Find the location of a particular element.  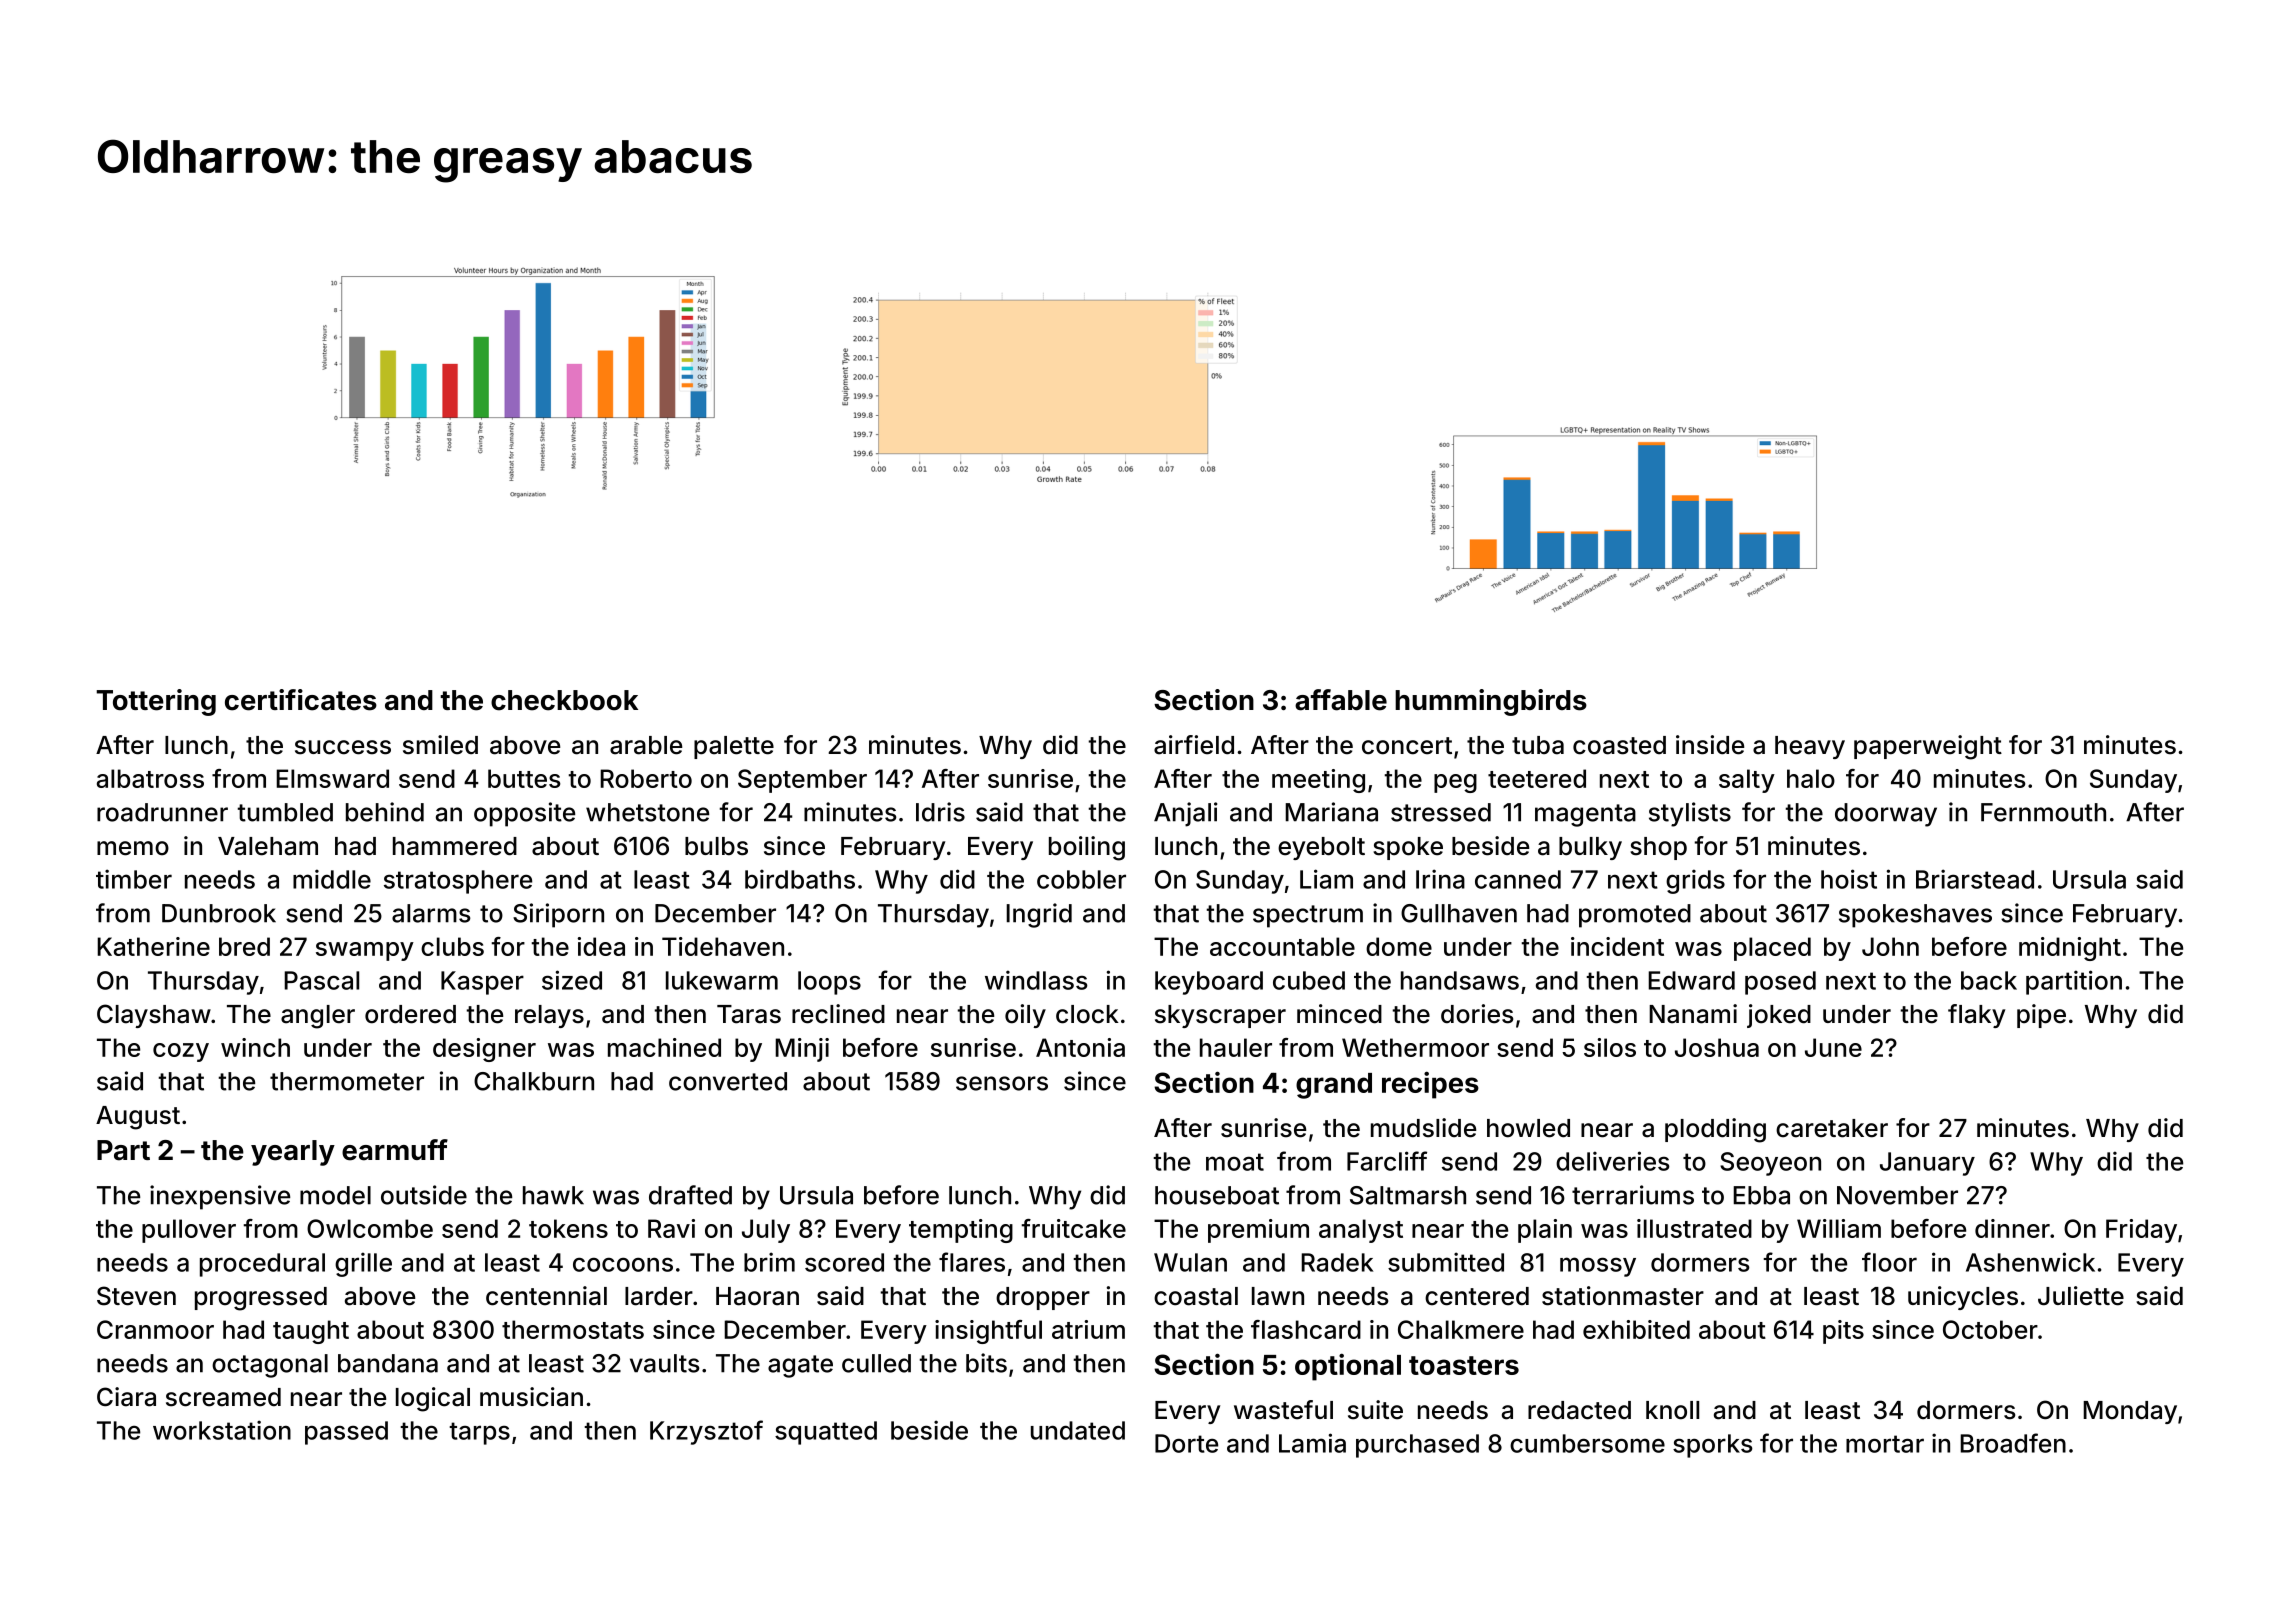

minced is located at coordinates (1339, 1014).
